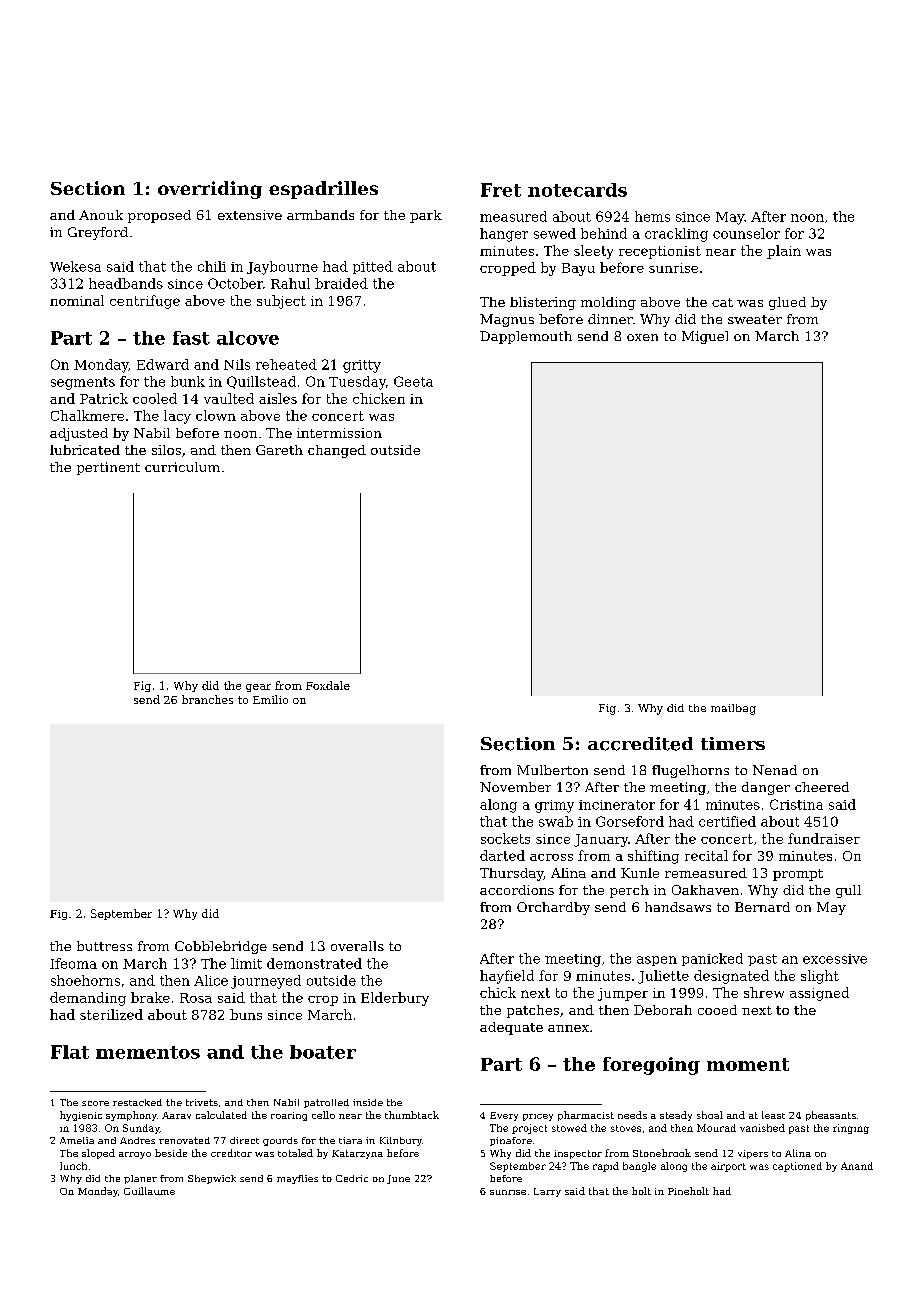 The image size is (924, 1308). I want to click on bolt, so click(641, 1191).
